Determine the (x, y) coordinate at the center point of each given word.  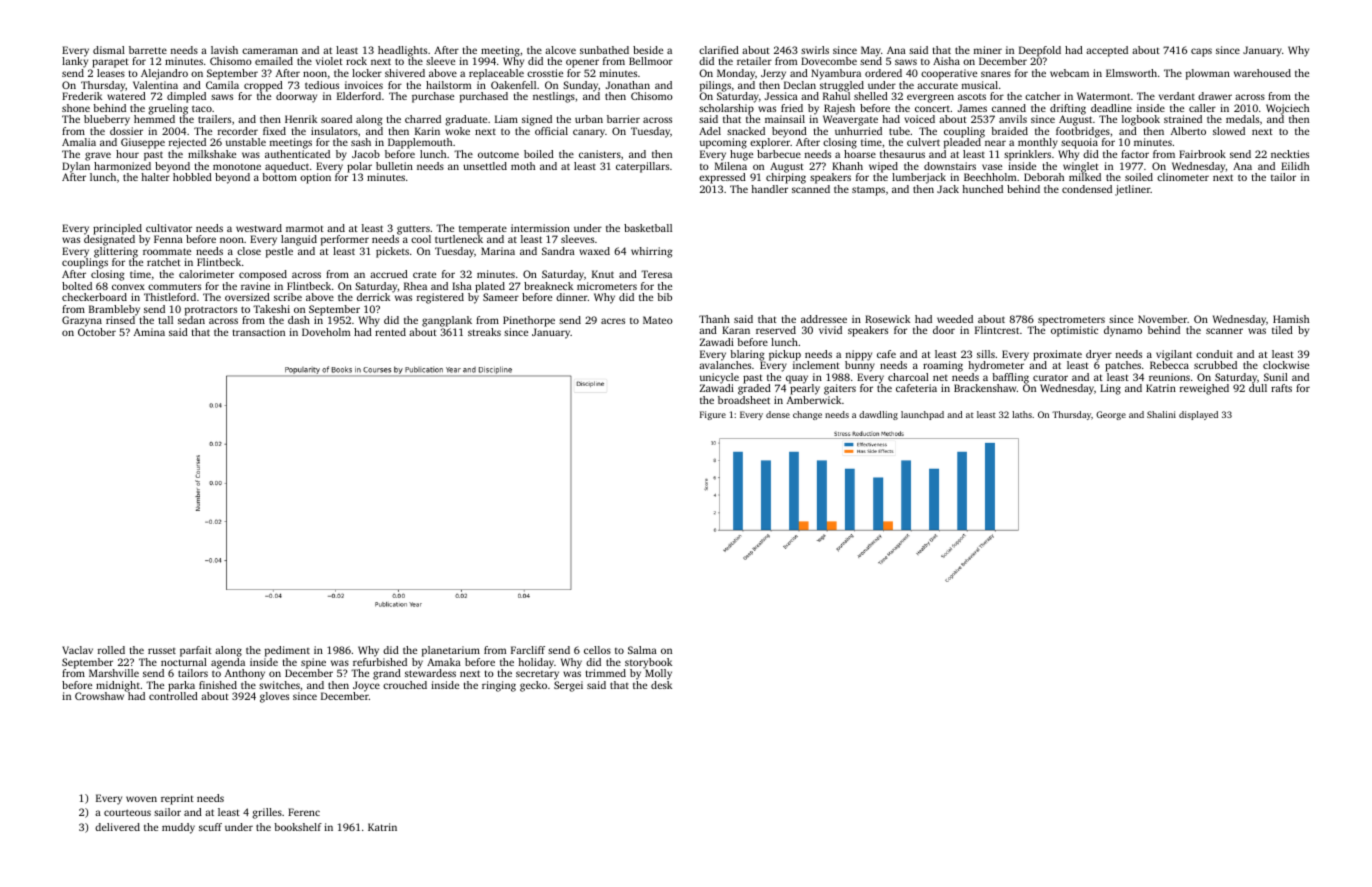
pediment (287, 651)
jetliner (1133, 190)
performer (345, 240)
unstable (246, 142)
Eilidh (1295, 166)
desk (661, 685)
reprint (177, 799)
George (1111, 415)
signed (537, 120)
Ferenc (304, 812)
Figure (713, 415)
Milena (731, 166)
